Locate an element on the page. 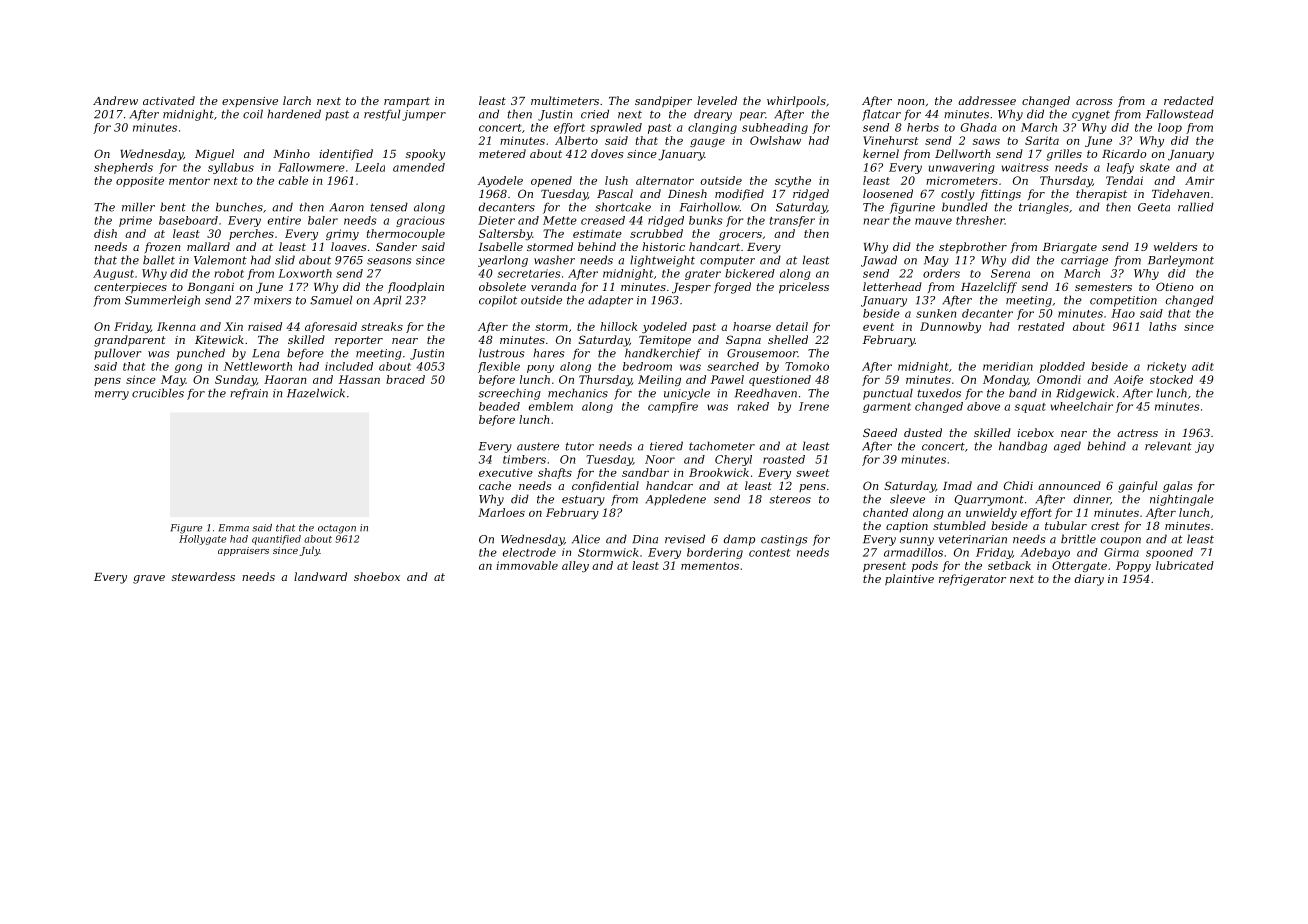  meridian is located at coordinates (1008, 366).
